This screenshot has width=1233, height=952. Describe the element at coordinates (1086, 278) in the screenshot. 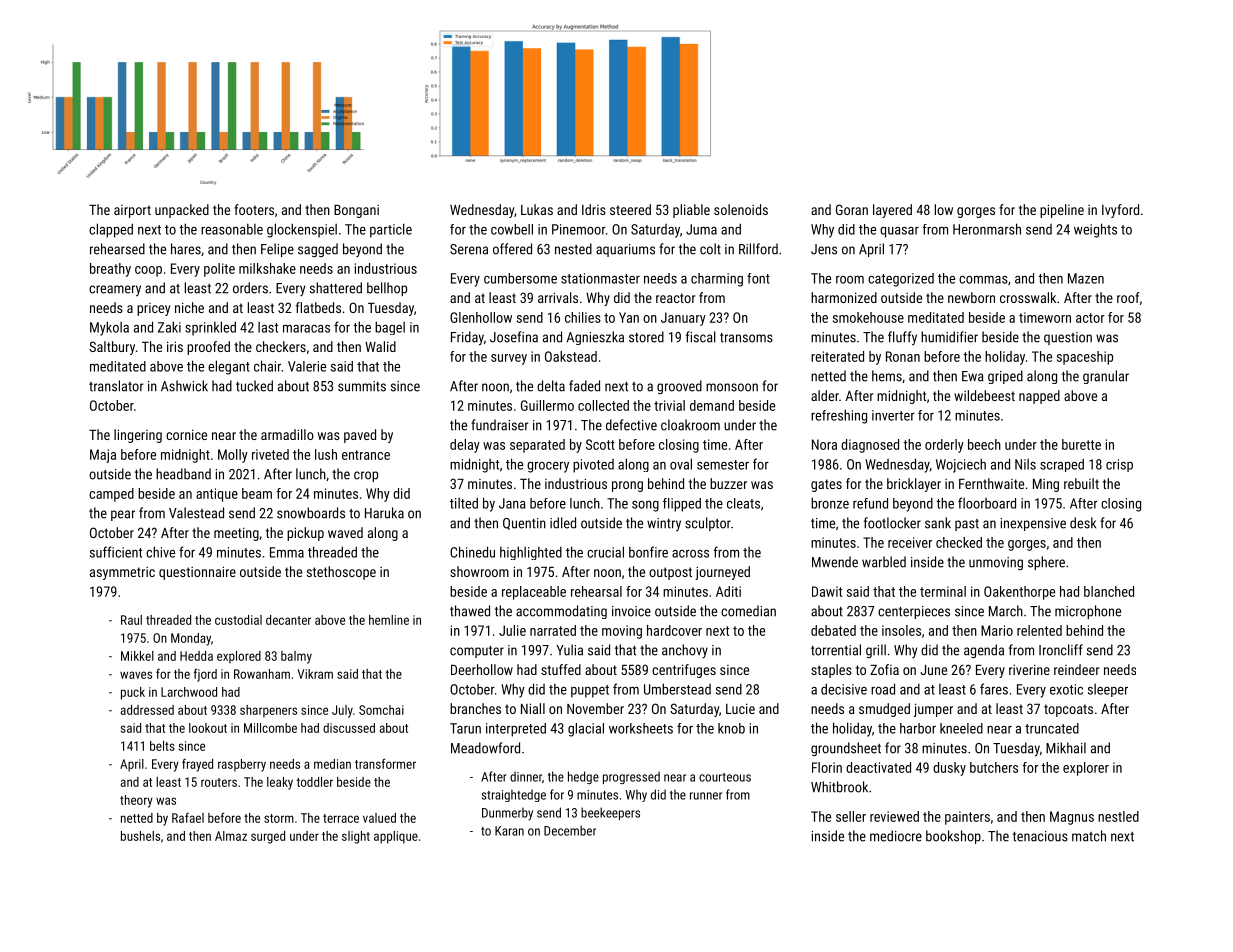

I see `Mazen` at that location.
